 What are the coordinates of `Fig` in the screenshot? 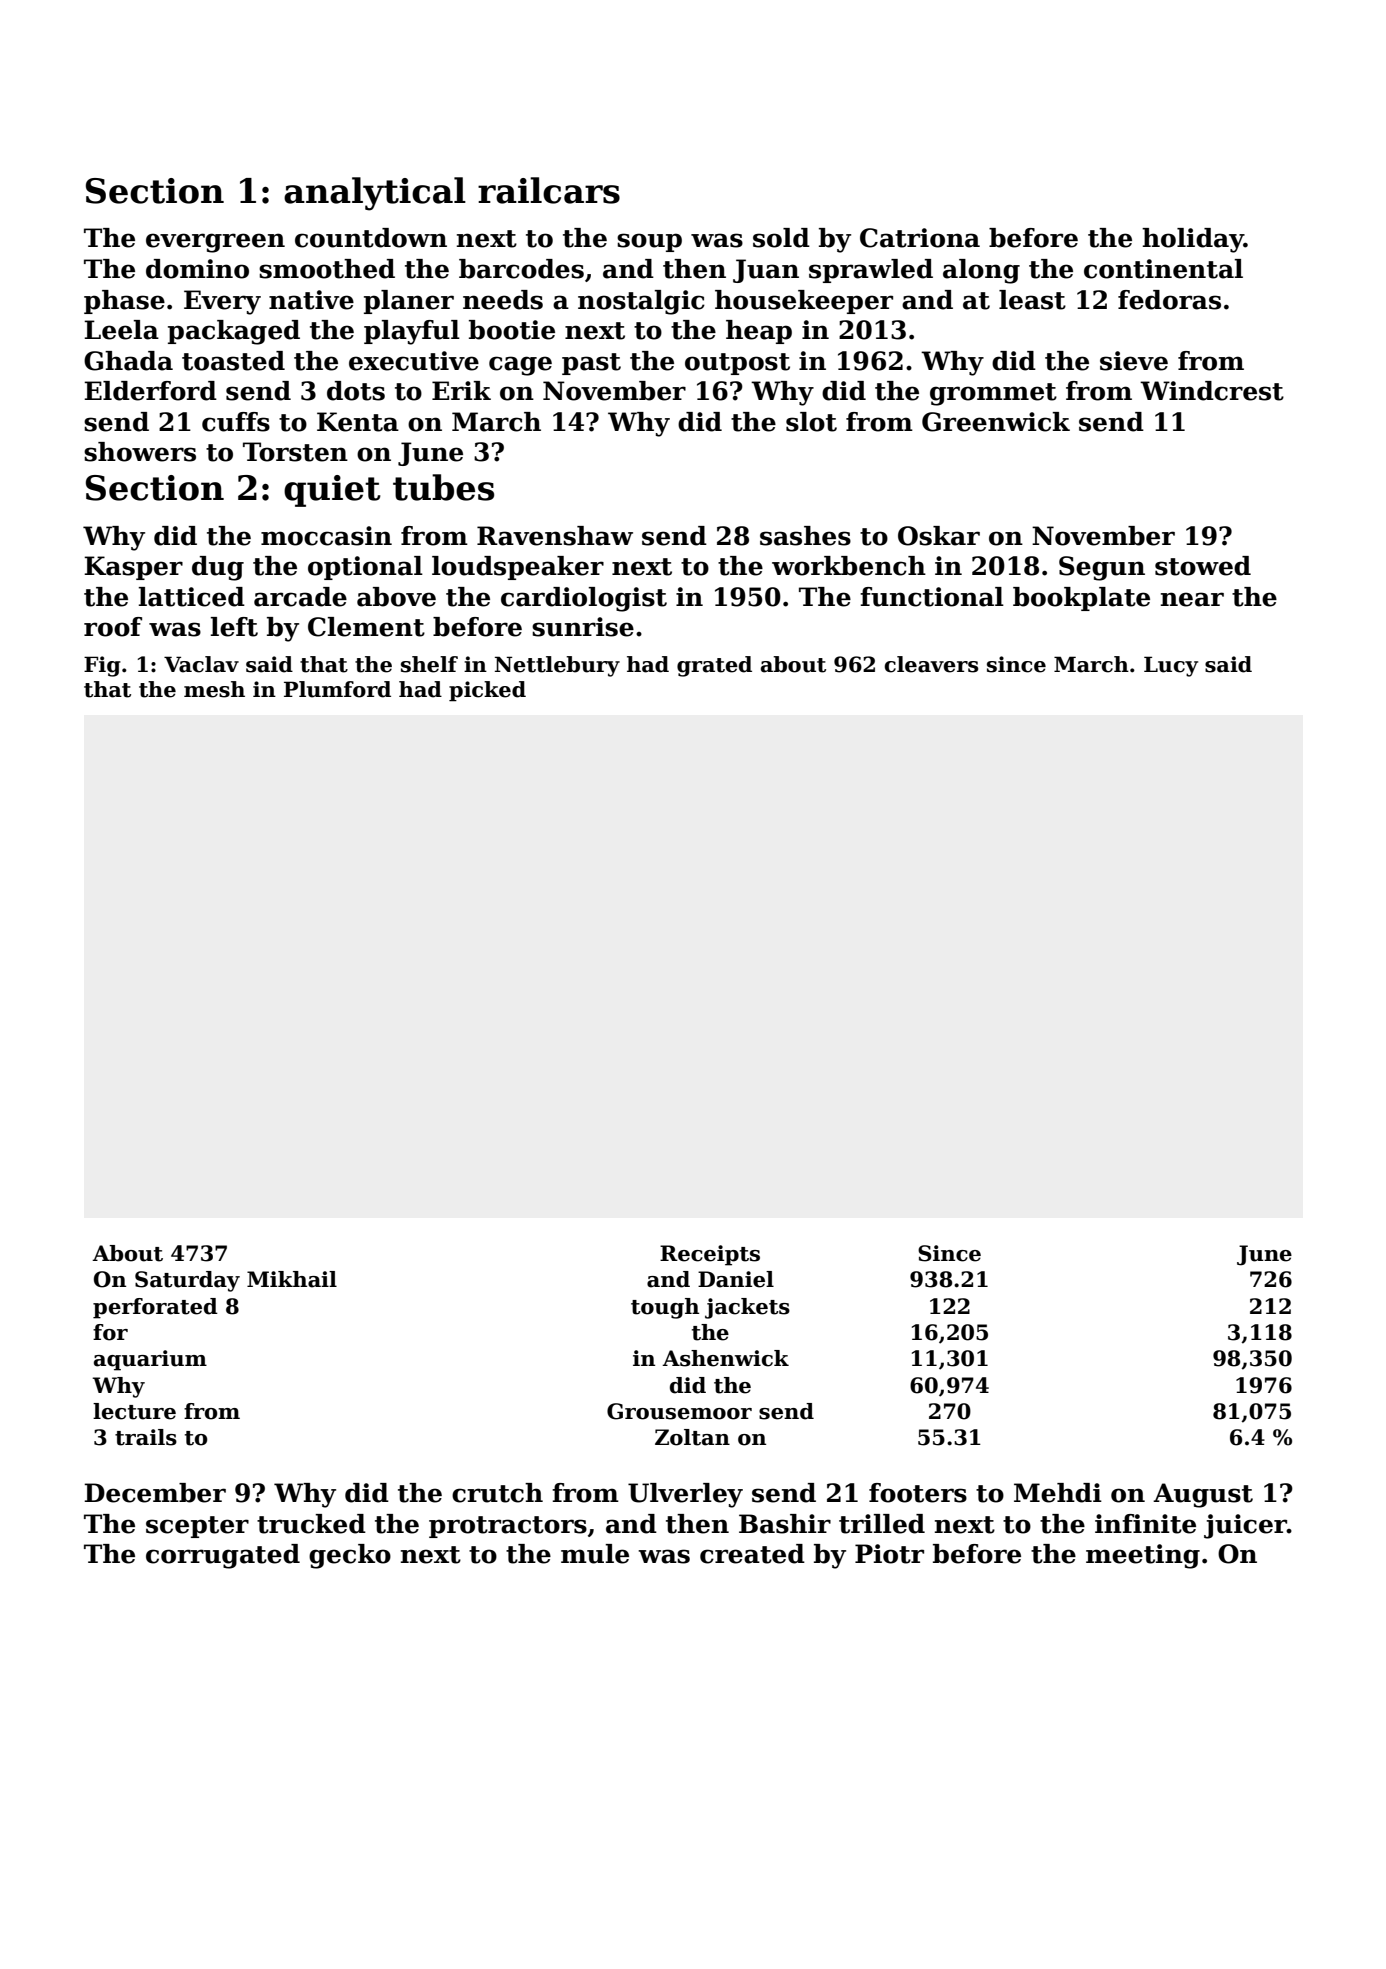 It's located at (102, 666).
